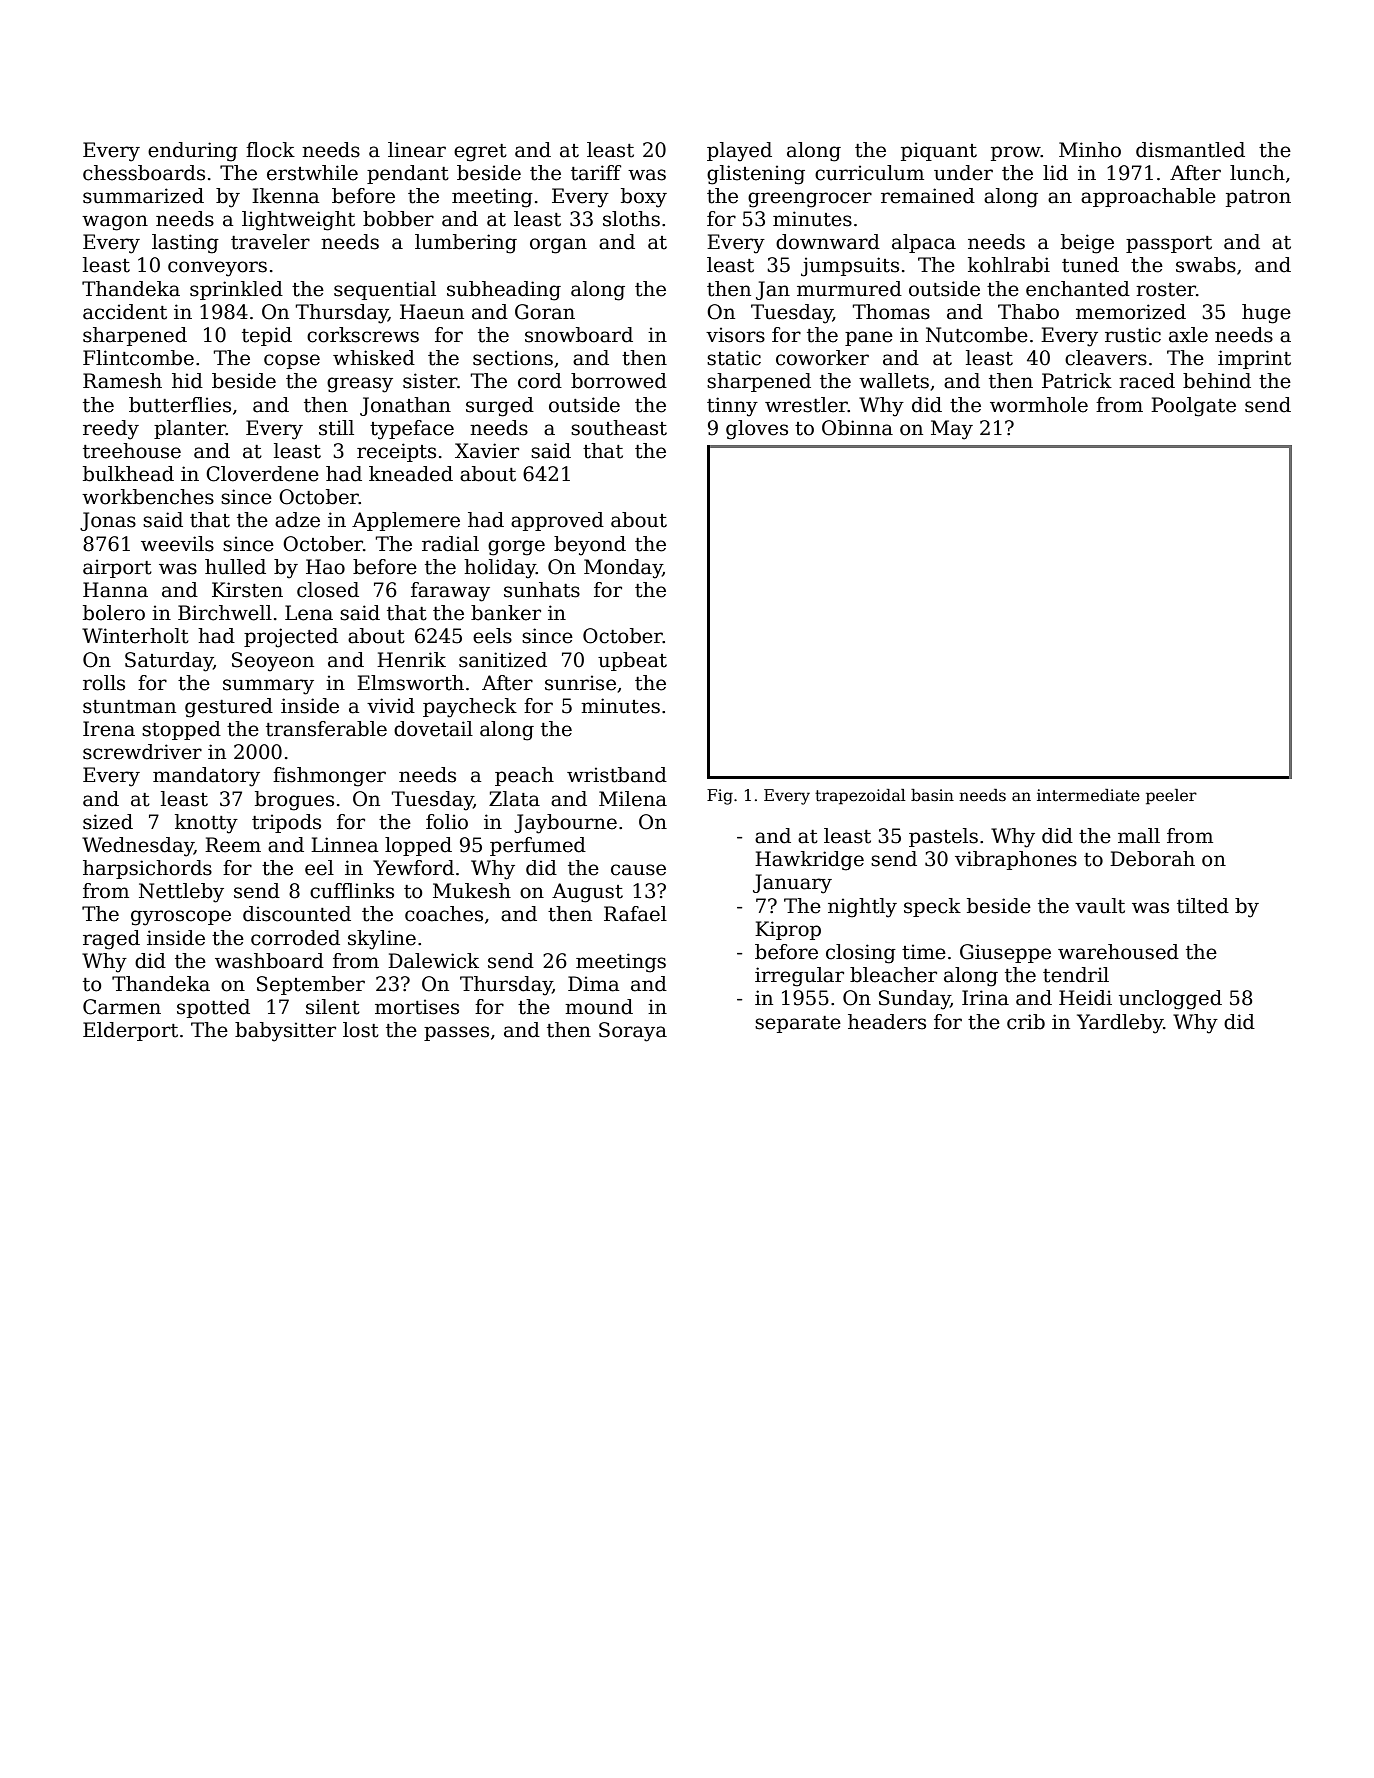 The image size is (1374, 1778). I want to click on tilted, so click(1203, 906).
